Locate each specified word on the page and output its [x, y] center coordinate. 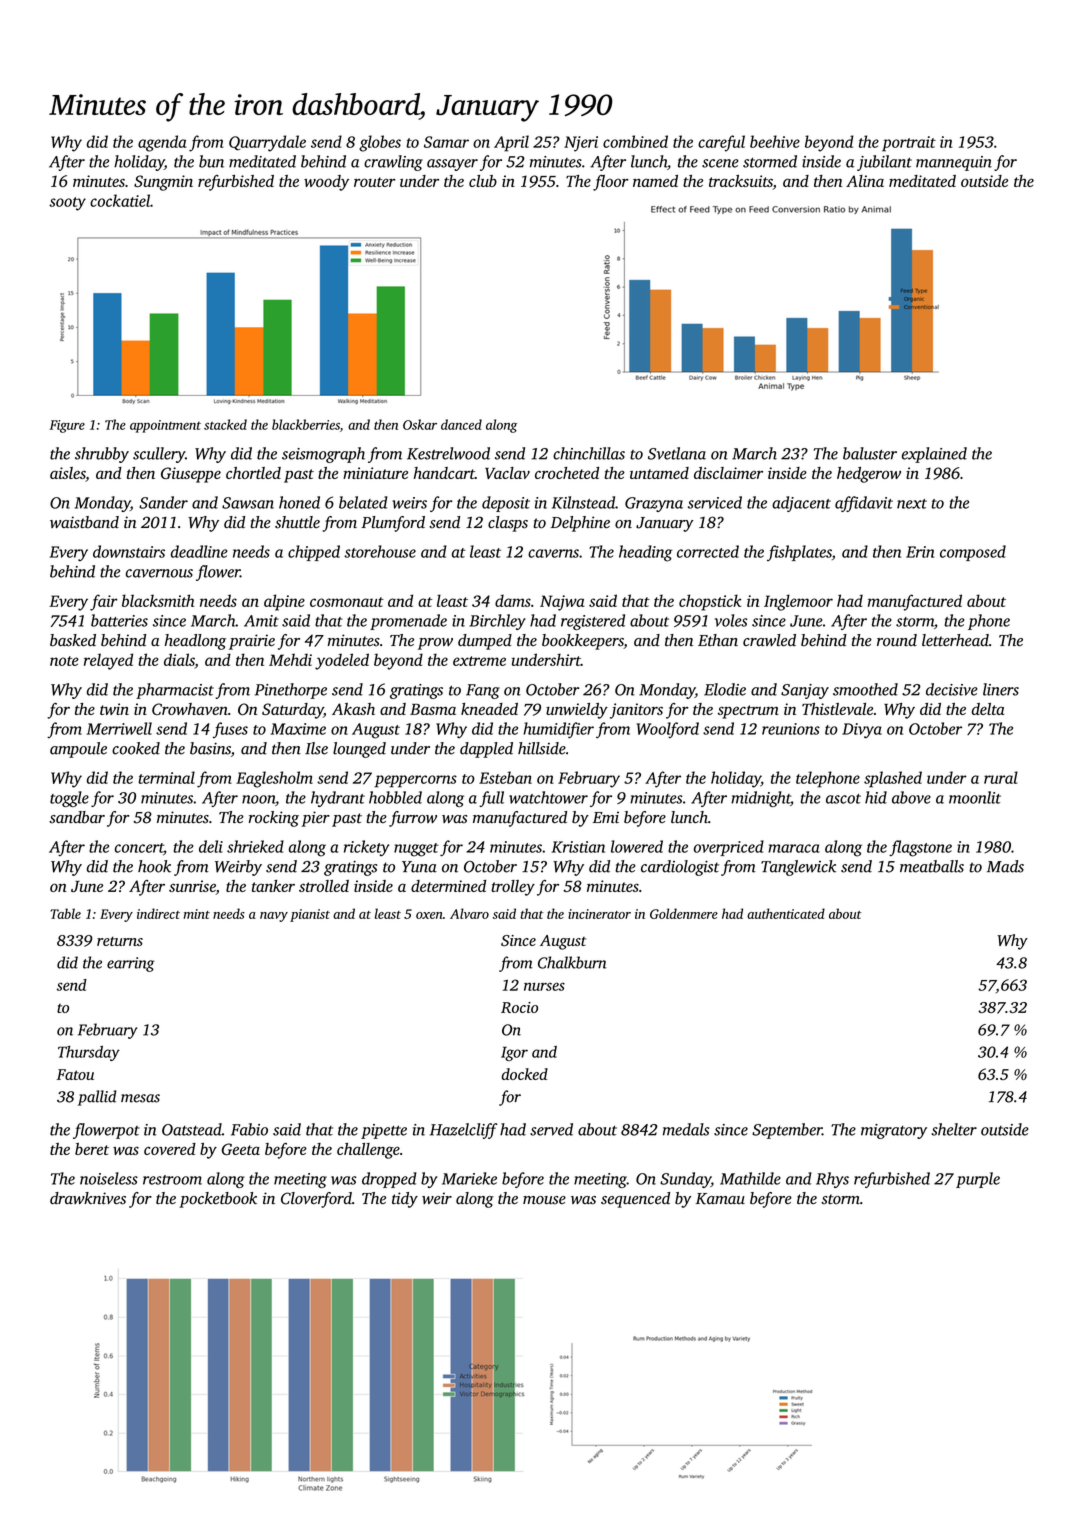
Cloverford [316, 1200]
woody [326, 183]
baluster [870, 453]
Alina [865, 181]
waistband [84, 522]
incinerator [599, 914]
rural [1001, 777]
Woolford [667, 730]
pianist [310, 915]
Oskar [420, 424]
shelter [954, 1129]
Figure [67, 426]
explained [934, 455]
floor [611, 183]
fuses [230, 730]
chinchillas [589, 453]
